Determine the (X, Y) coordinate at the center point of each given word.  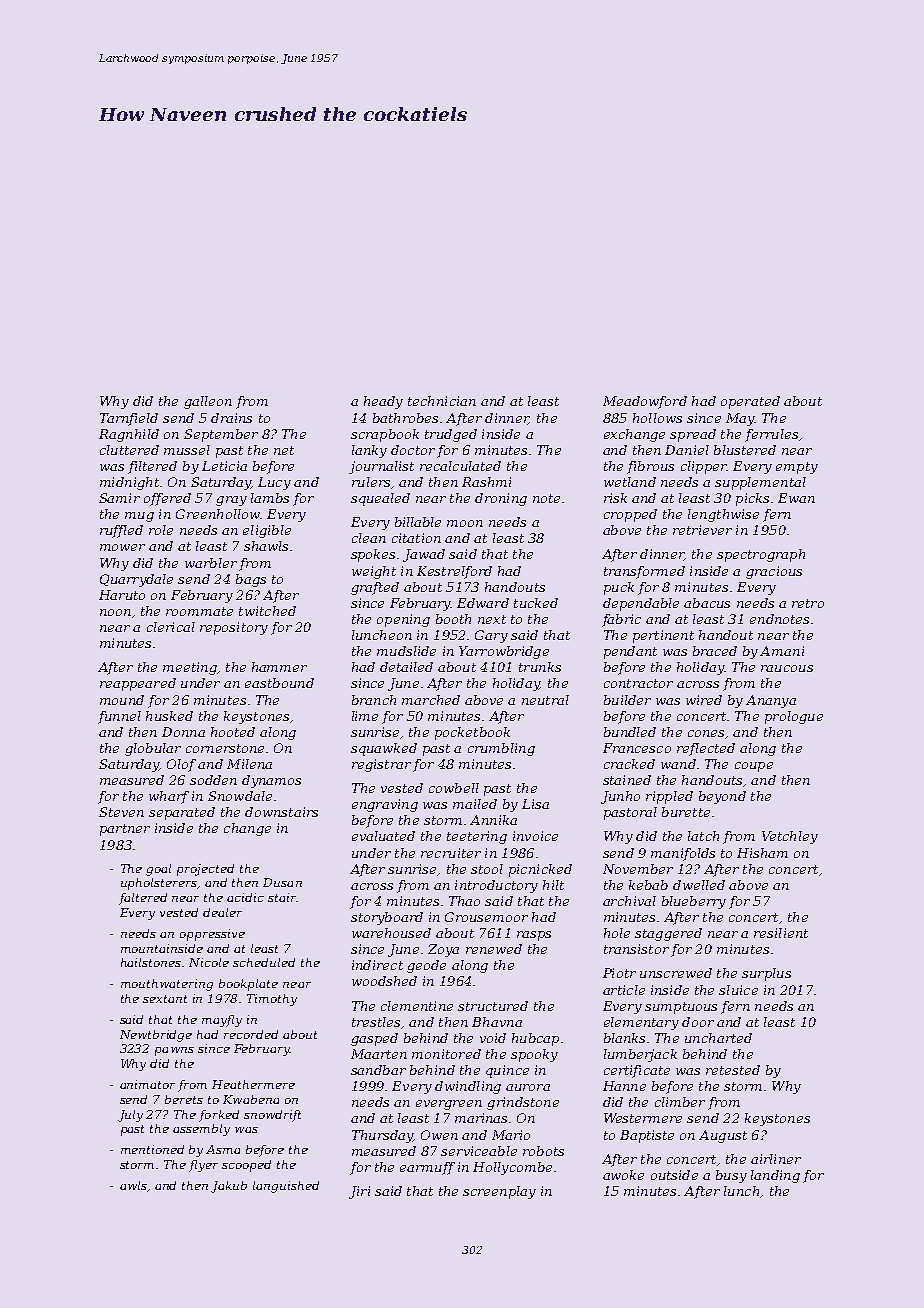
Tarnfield (129, 419)
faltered (143, 899)
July (130, 1116)
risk (615, 498)
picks (752, 499)
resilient (781, 933)
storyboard (387, 918)
